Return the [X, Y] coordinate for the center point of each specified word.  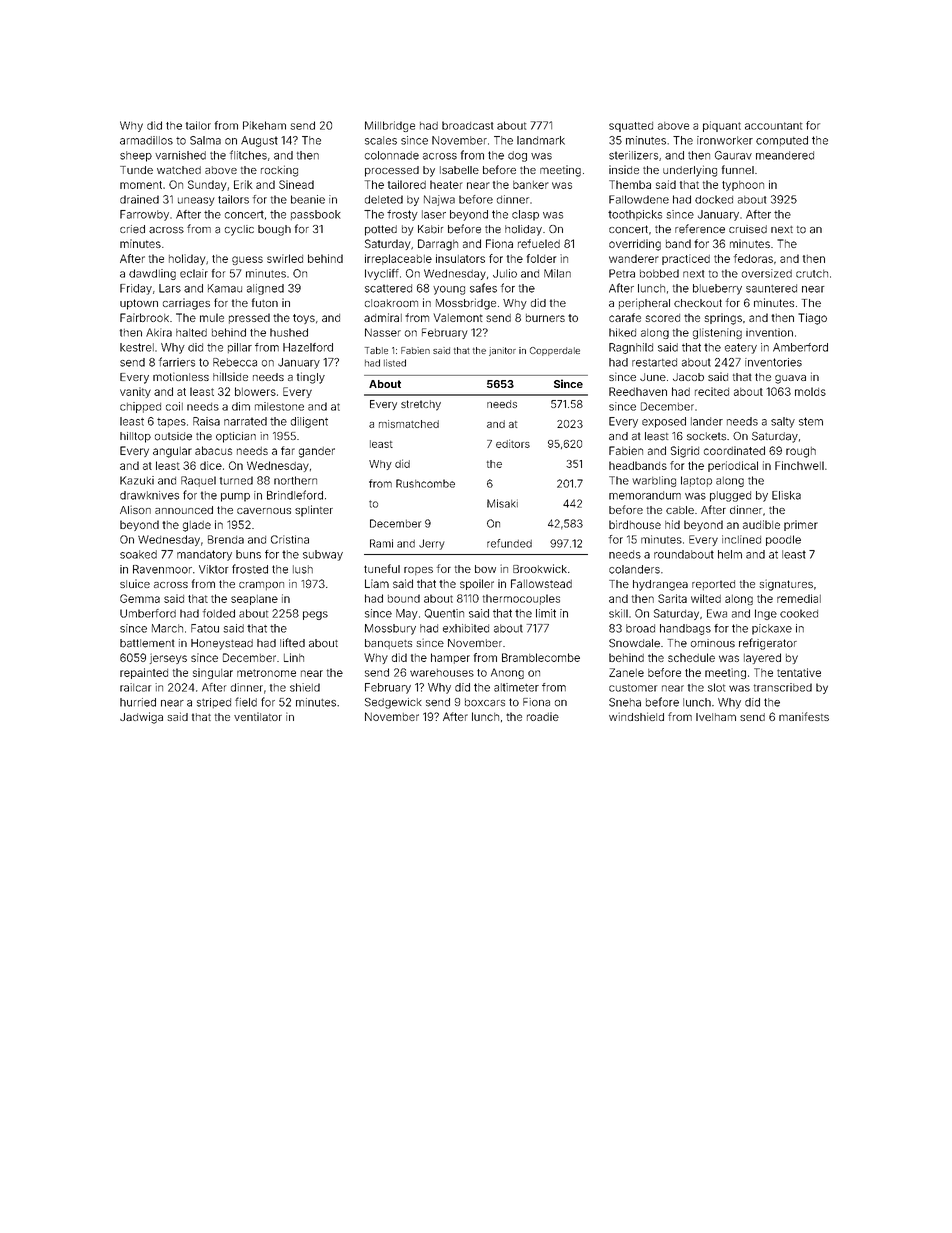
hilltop [135, 437]
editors [513, 443]
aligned [265, 289]
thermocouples [521, 599]
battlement [147, 643]
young [449, 290]
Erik [243, 184]
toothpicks [635, 215]
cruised [748, 229]
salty [783, 422]
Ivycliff [382, 274]
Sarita [672, 598]
